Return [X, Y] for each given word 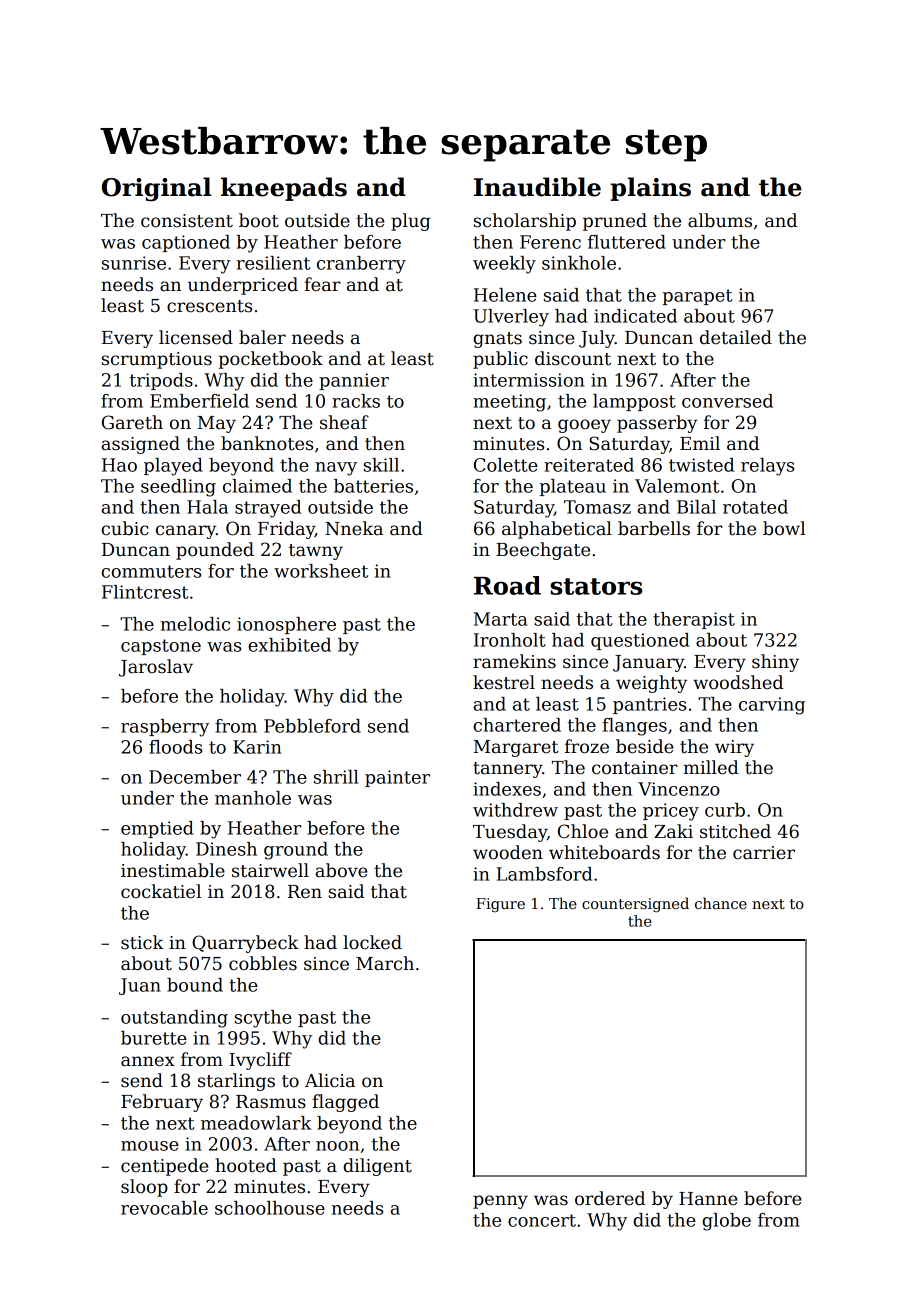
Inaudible [537, 187]
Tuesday [510, 833]
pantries [649, 705]
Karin [257, 747]
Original [156, 189]
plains [650, 189]
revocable [164, 1208]
